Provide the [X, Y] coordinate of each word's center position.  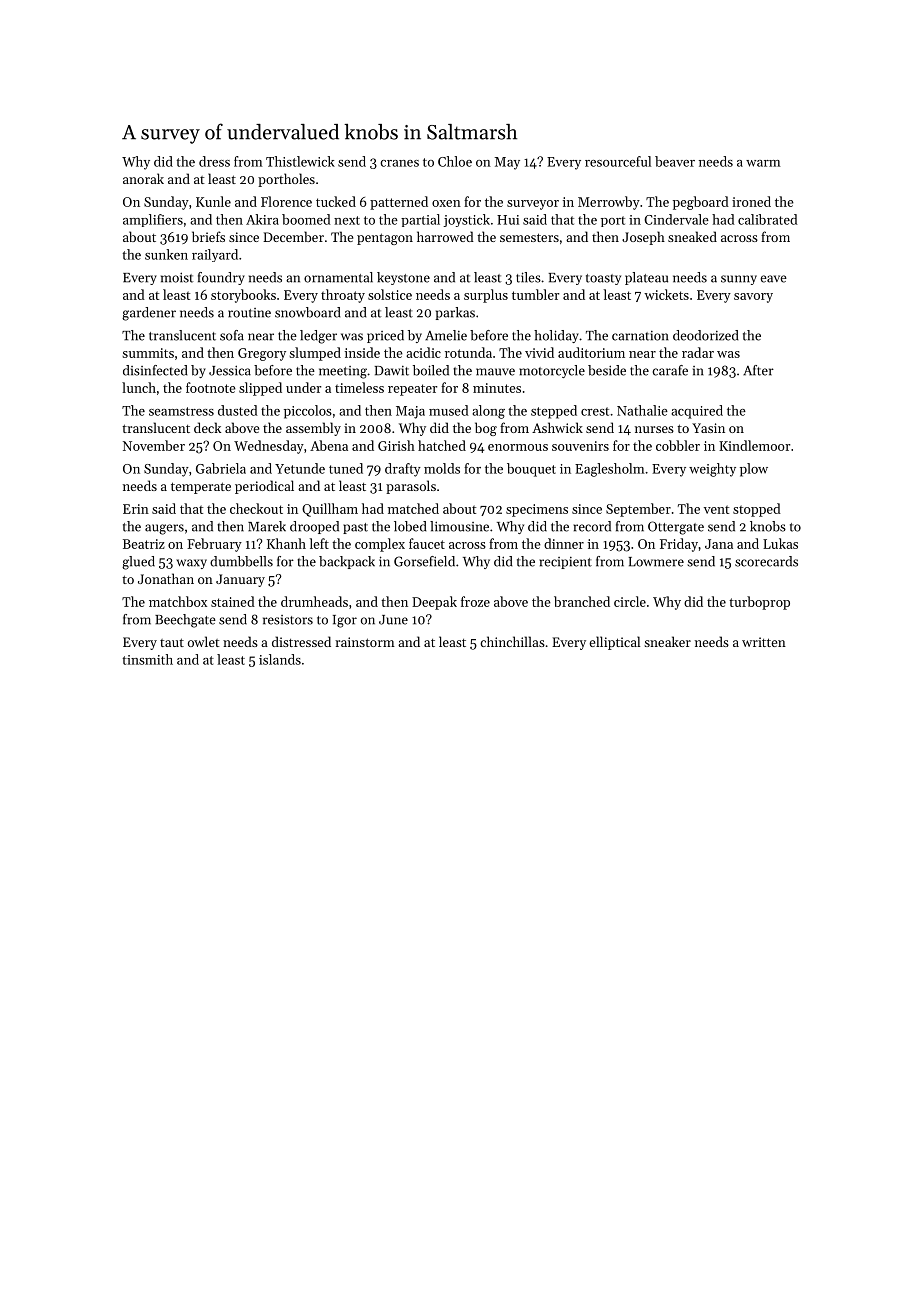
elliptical [614, 643]
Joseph [643, 238]
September [638, 510]
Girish [396, 445]
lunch [139, 387]
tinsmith [148, 659]
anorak [143, 178]
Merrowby [609, 203]
